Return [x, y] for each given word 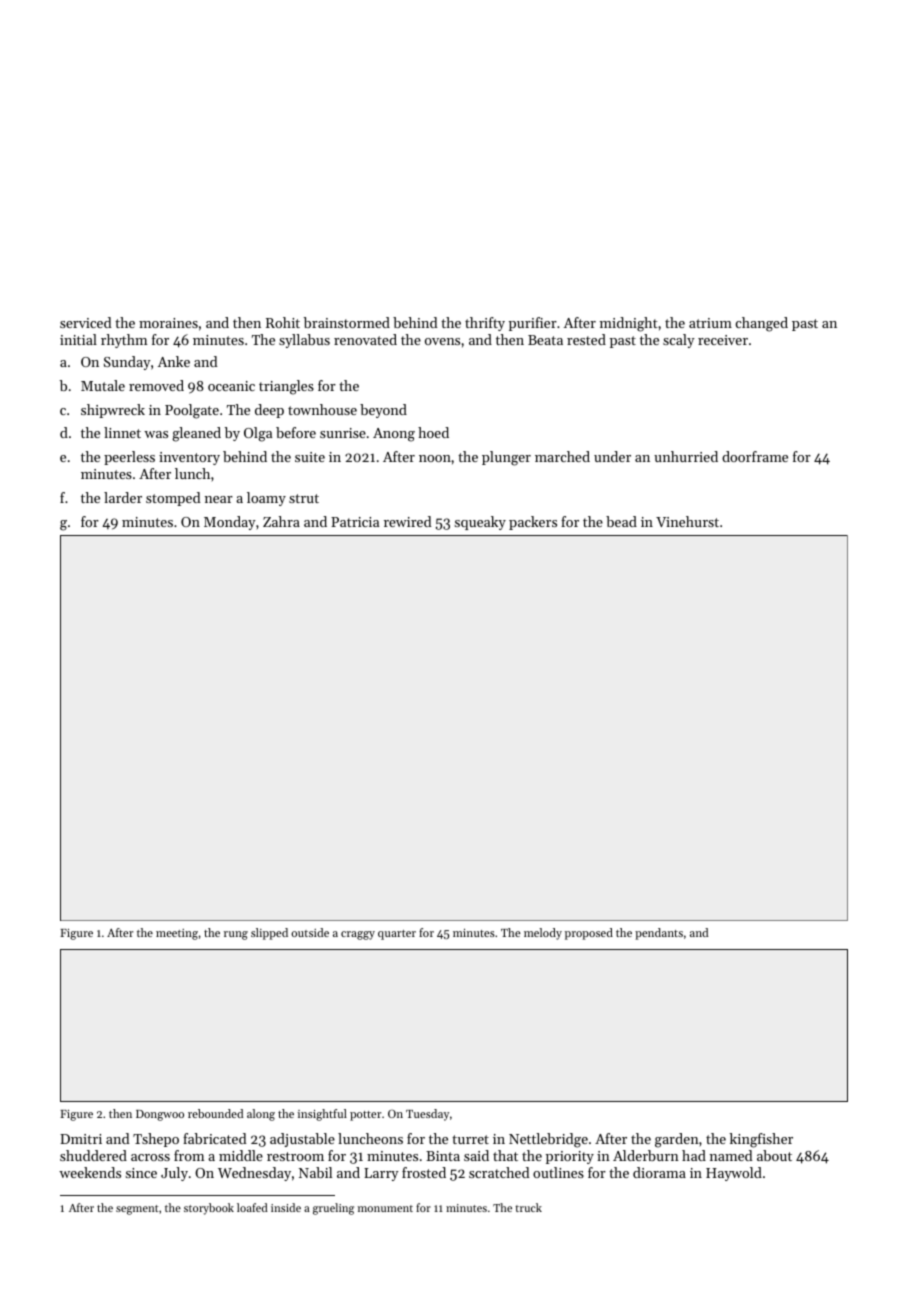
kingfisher [761, 1140]
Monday [230, 523]
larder [123, 497]
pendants [659, 934]
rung [236, 935]
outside [310, 932]
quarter [397, 935]
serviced [85, 322]
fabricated [214, 1138]
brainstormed [347, 322]
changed [762, 324]
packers [533, 523]
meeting [177, 934]
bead [621, 521]
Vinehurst [687, 521]
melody [543, 934]
